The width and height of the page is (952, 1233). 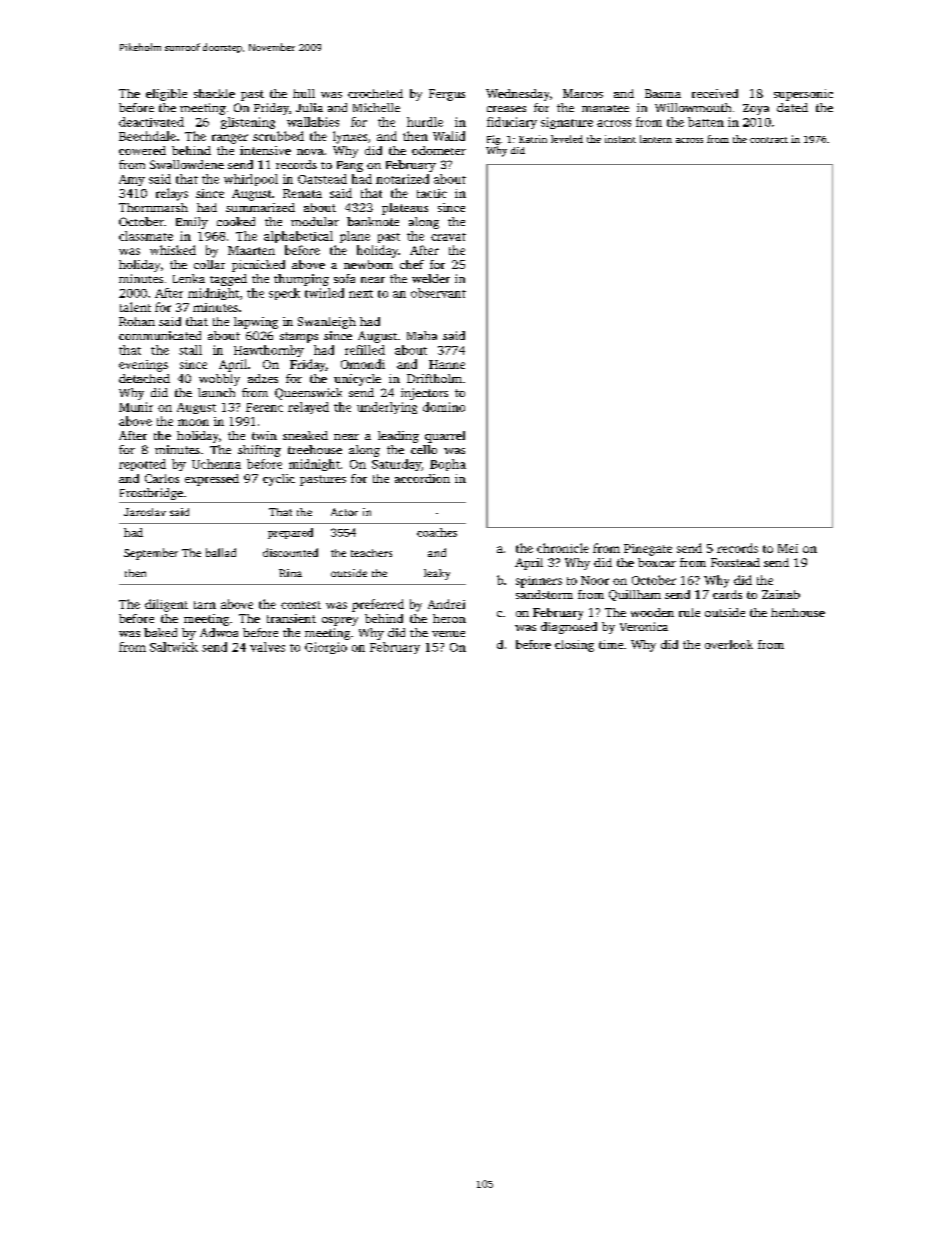 What do you see at coordinates (264, 407) in the page?
I see `Ferenc` at bounding box center [264, 407].
